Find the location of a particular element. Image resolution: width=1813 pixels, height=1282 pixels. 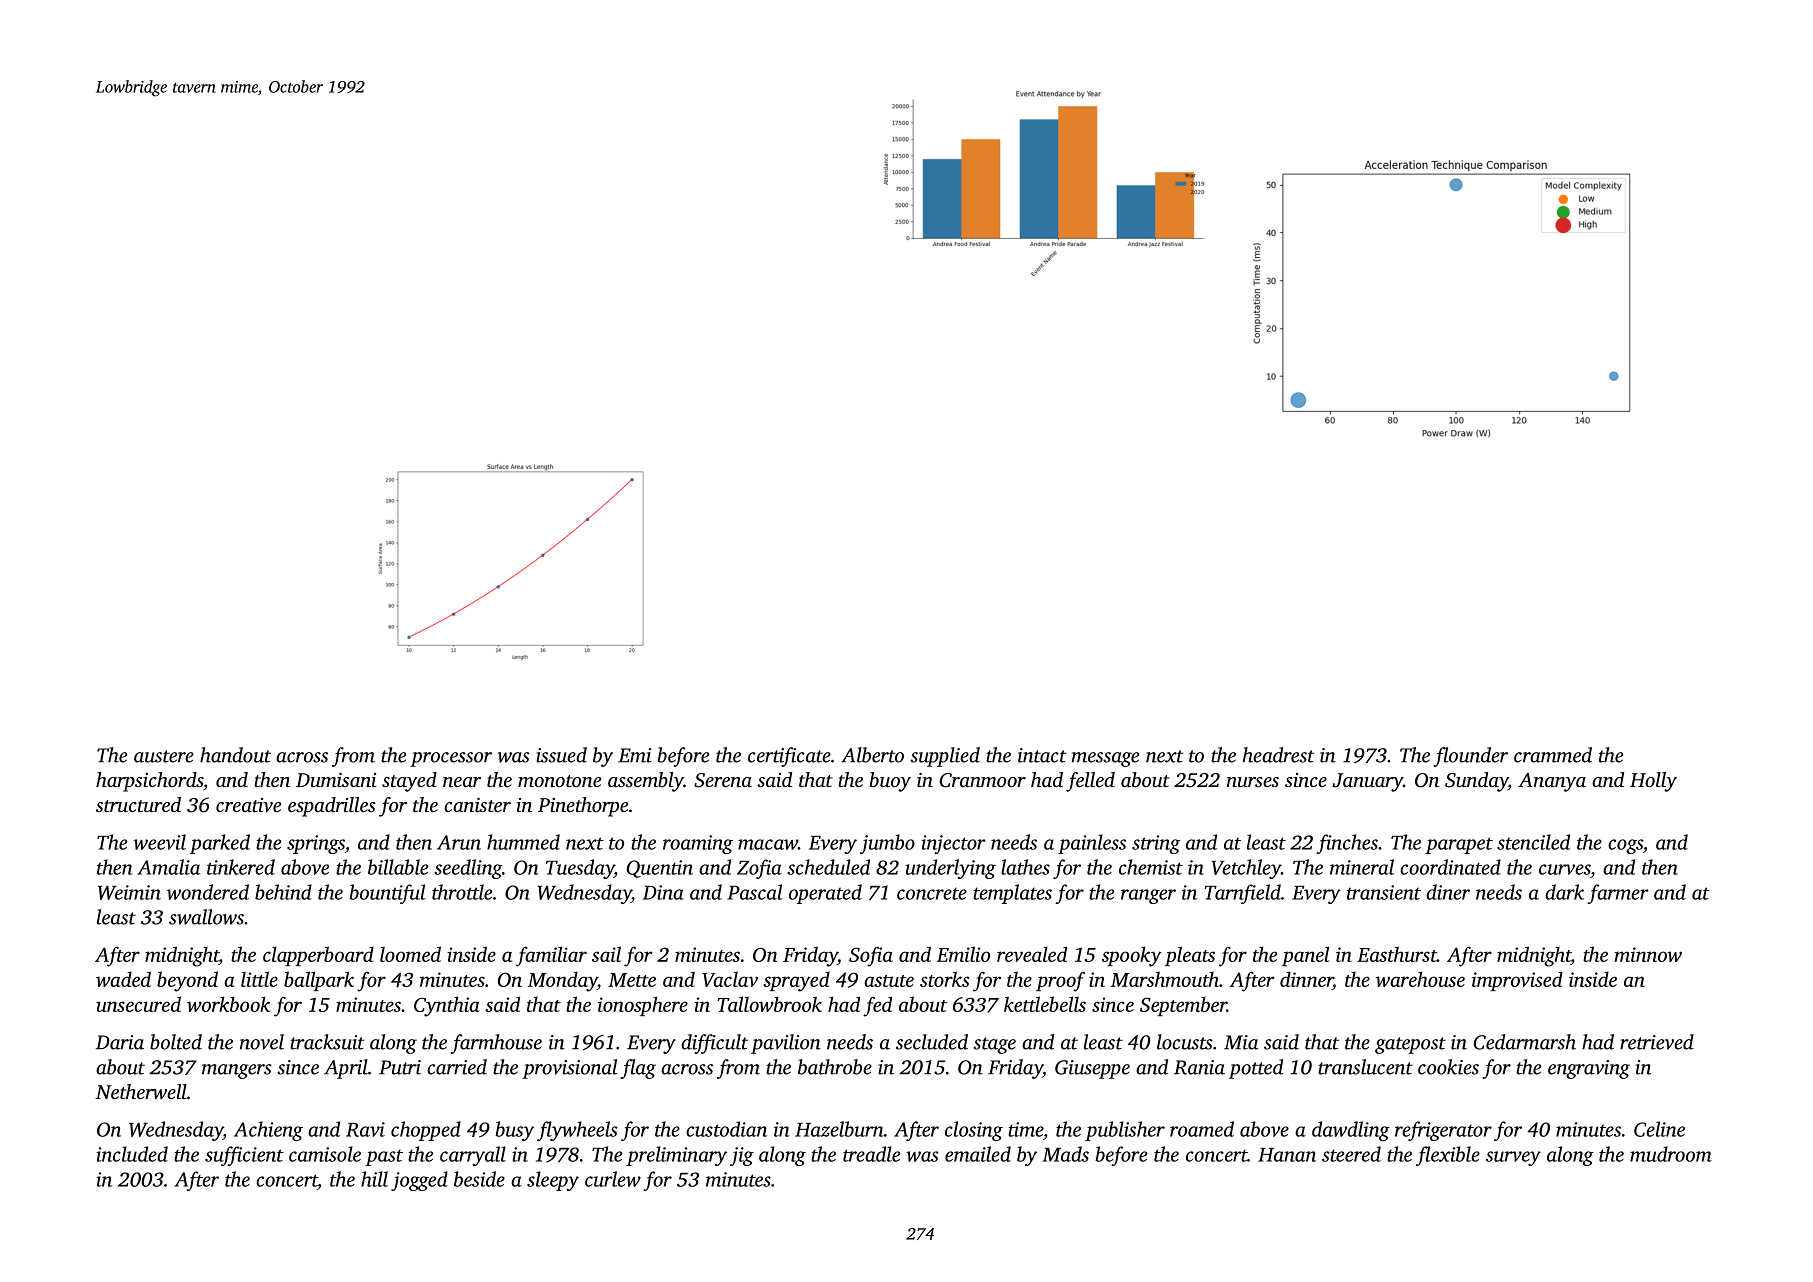

austere is located at coordinates (164, 756).
